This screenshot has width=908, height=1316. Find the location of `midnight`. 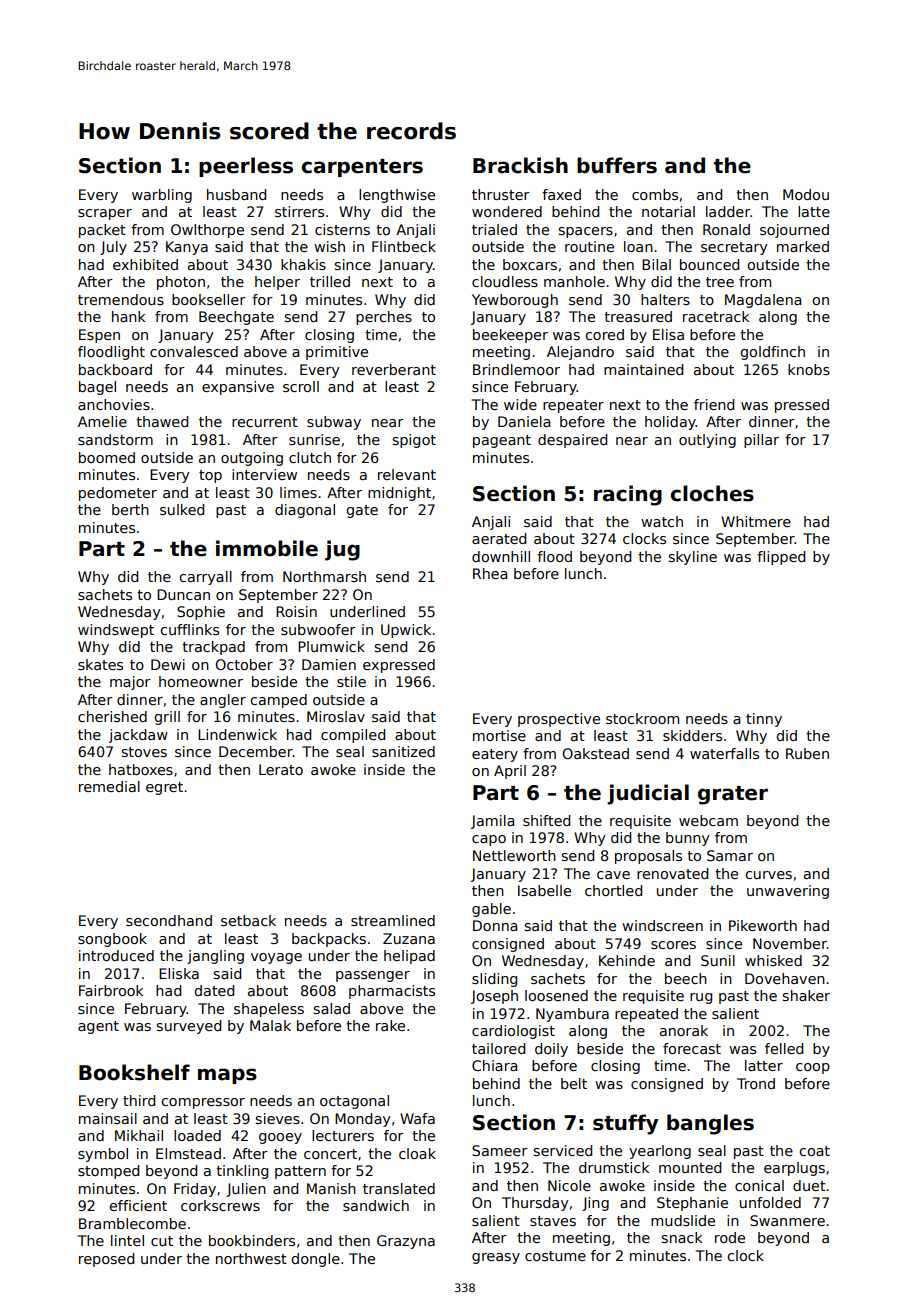

midnight is located at coordinates (399, 494).
